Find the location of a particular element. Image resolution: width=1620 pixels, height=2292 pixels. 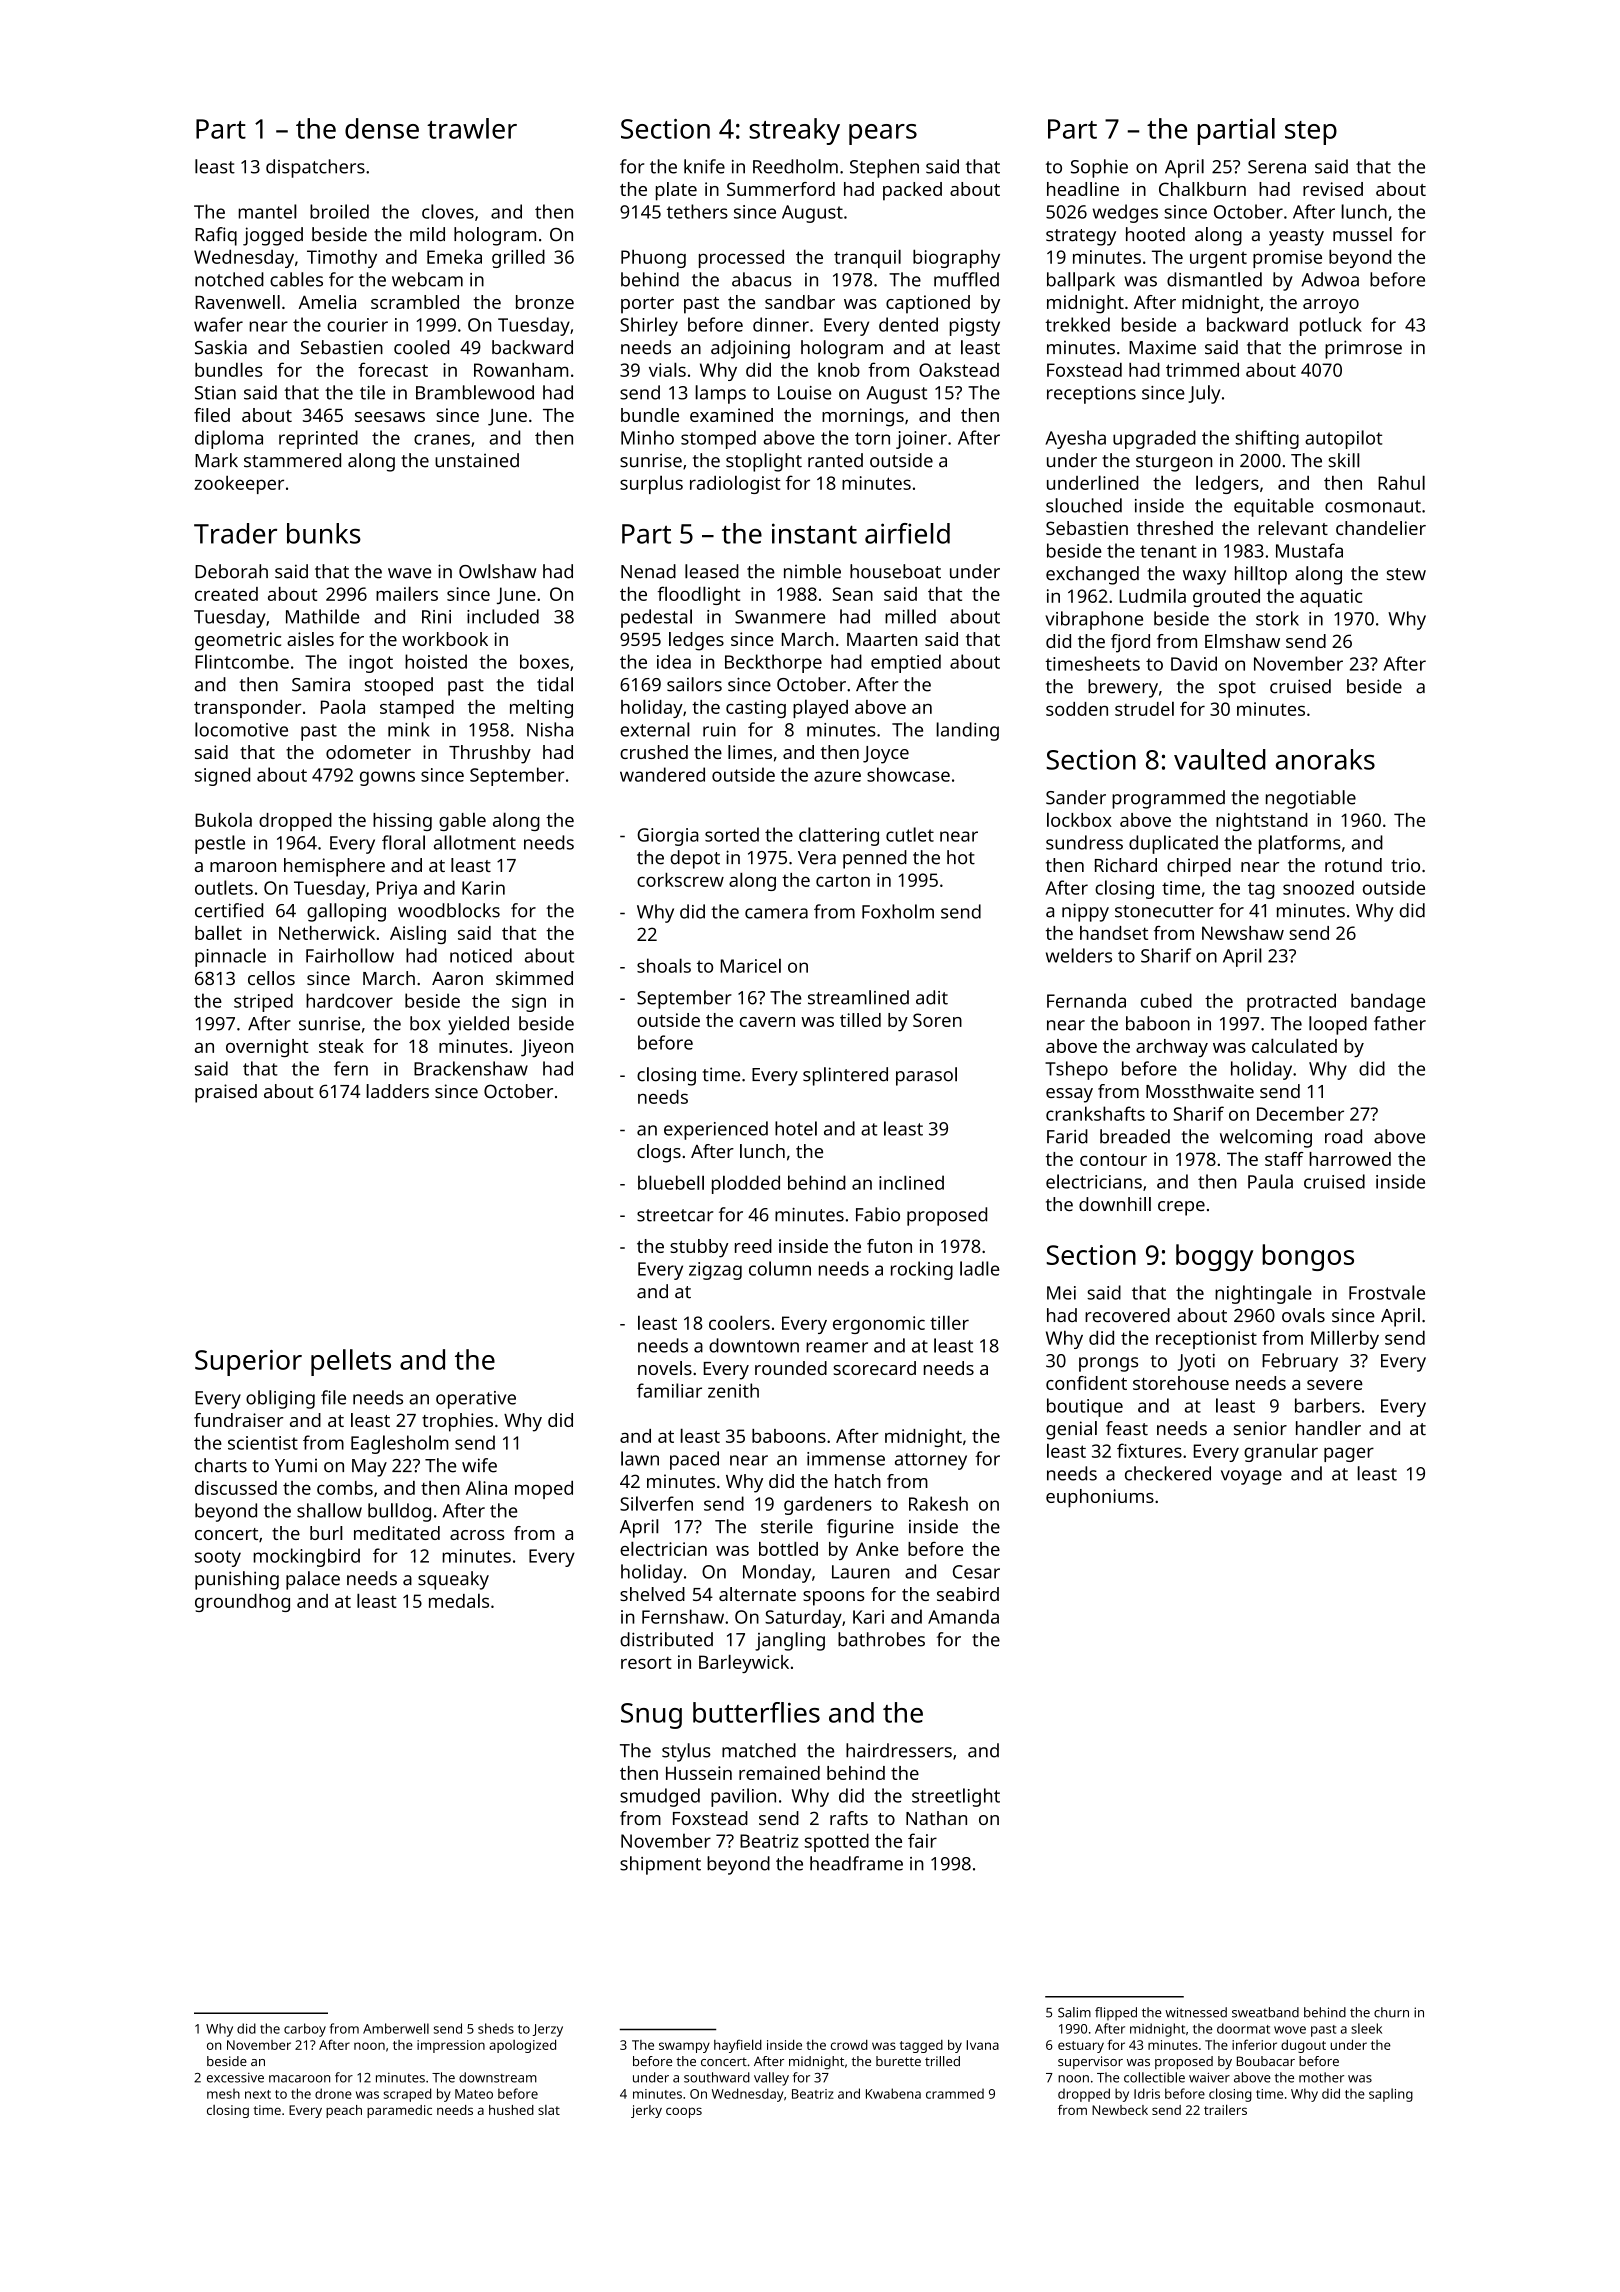

churn is located at coordinates (1391, 2012).
